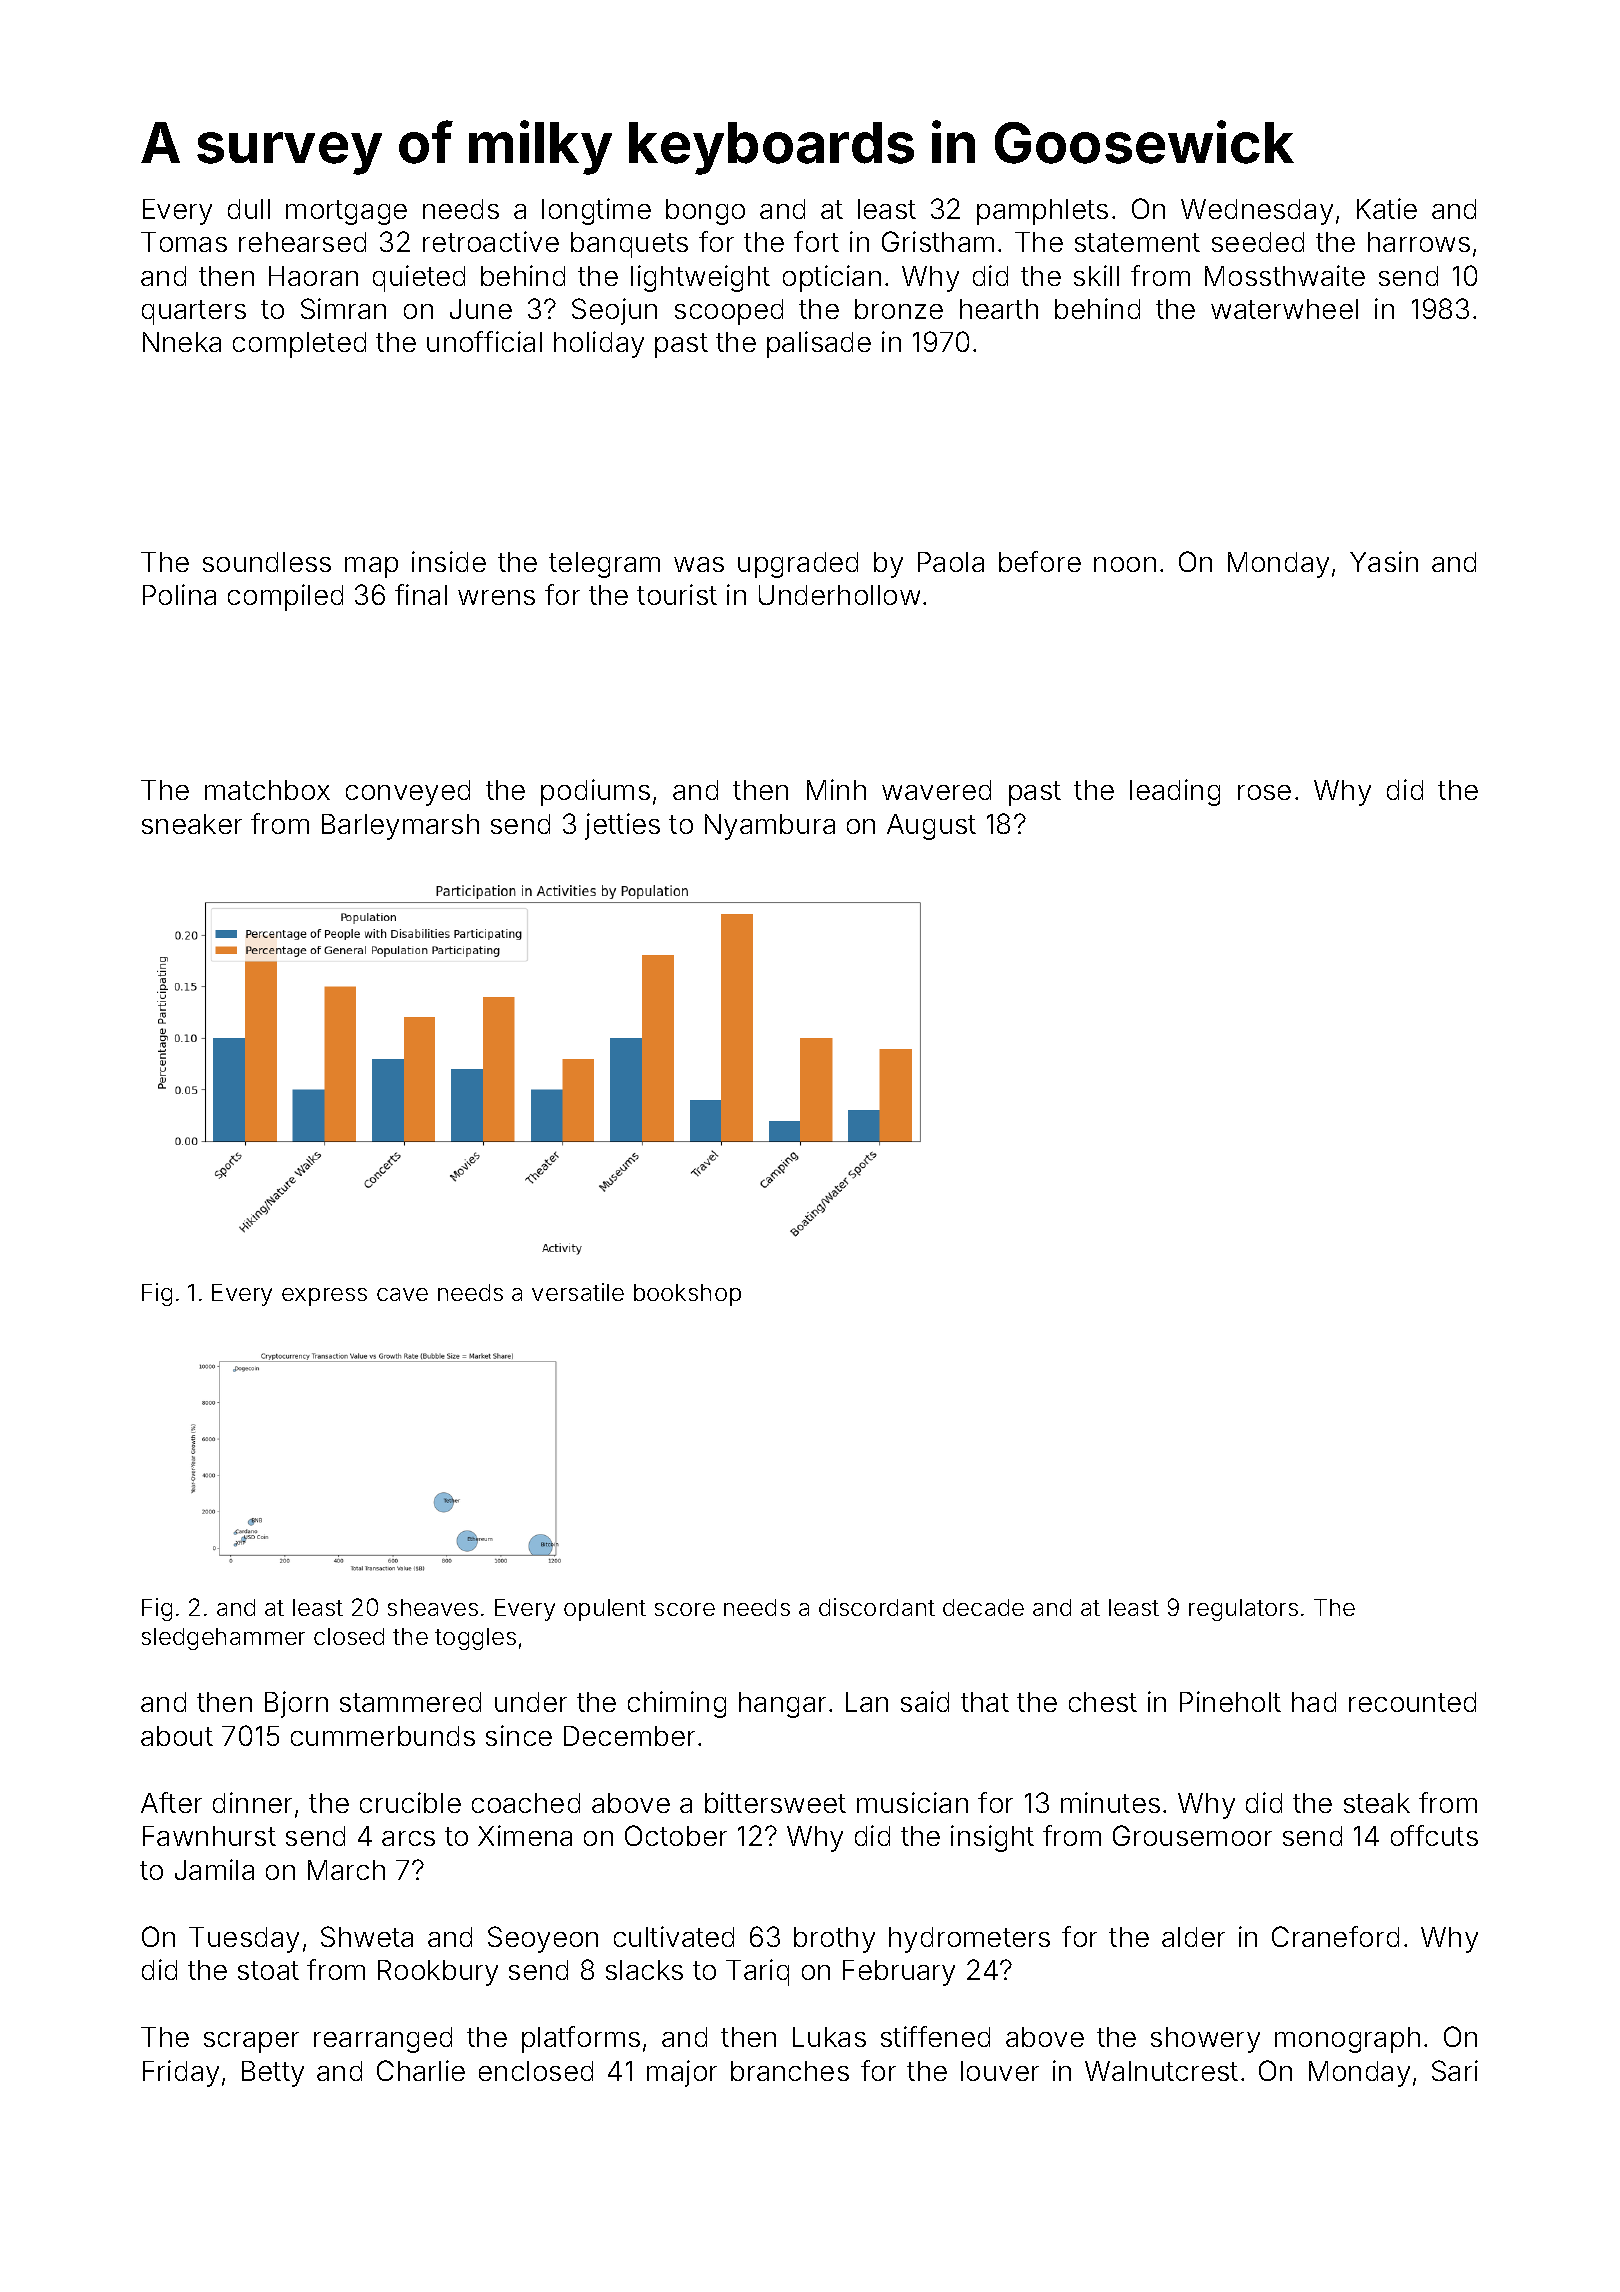 The width and height of the screenshot is (1620, 2292). What do you see at coordinates (775, 1802) in the screenshot?
I see `bittersweet` at bounding box center [775, 1802].
